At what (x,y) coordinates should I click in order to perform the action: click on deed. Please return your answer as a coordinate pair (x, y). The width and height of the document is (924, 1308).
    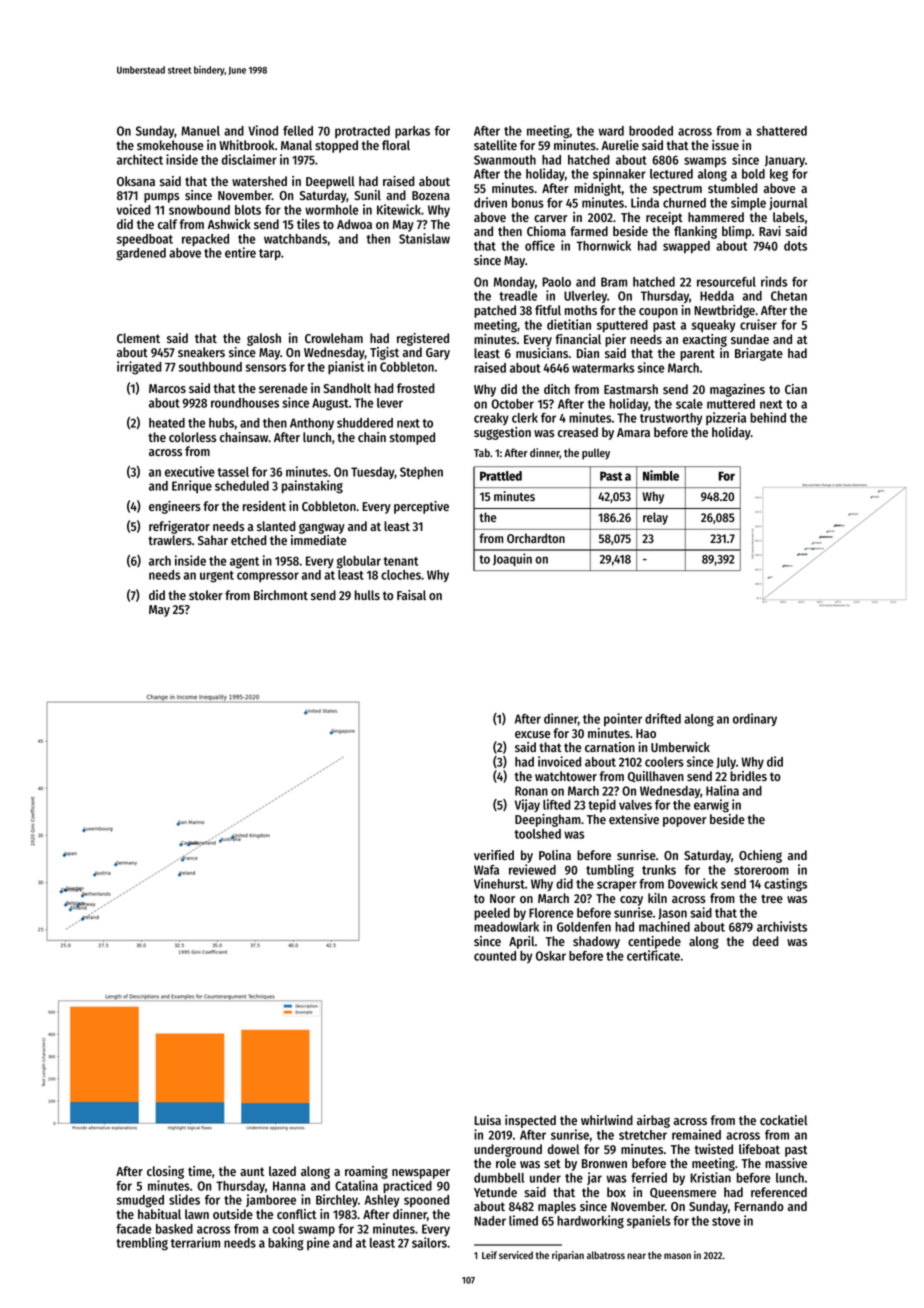
    Looking at the image, I should click on (766, 941).
